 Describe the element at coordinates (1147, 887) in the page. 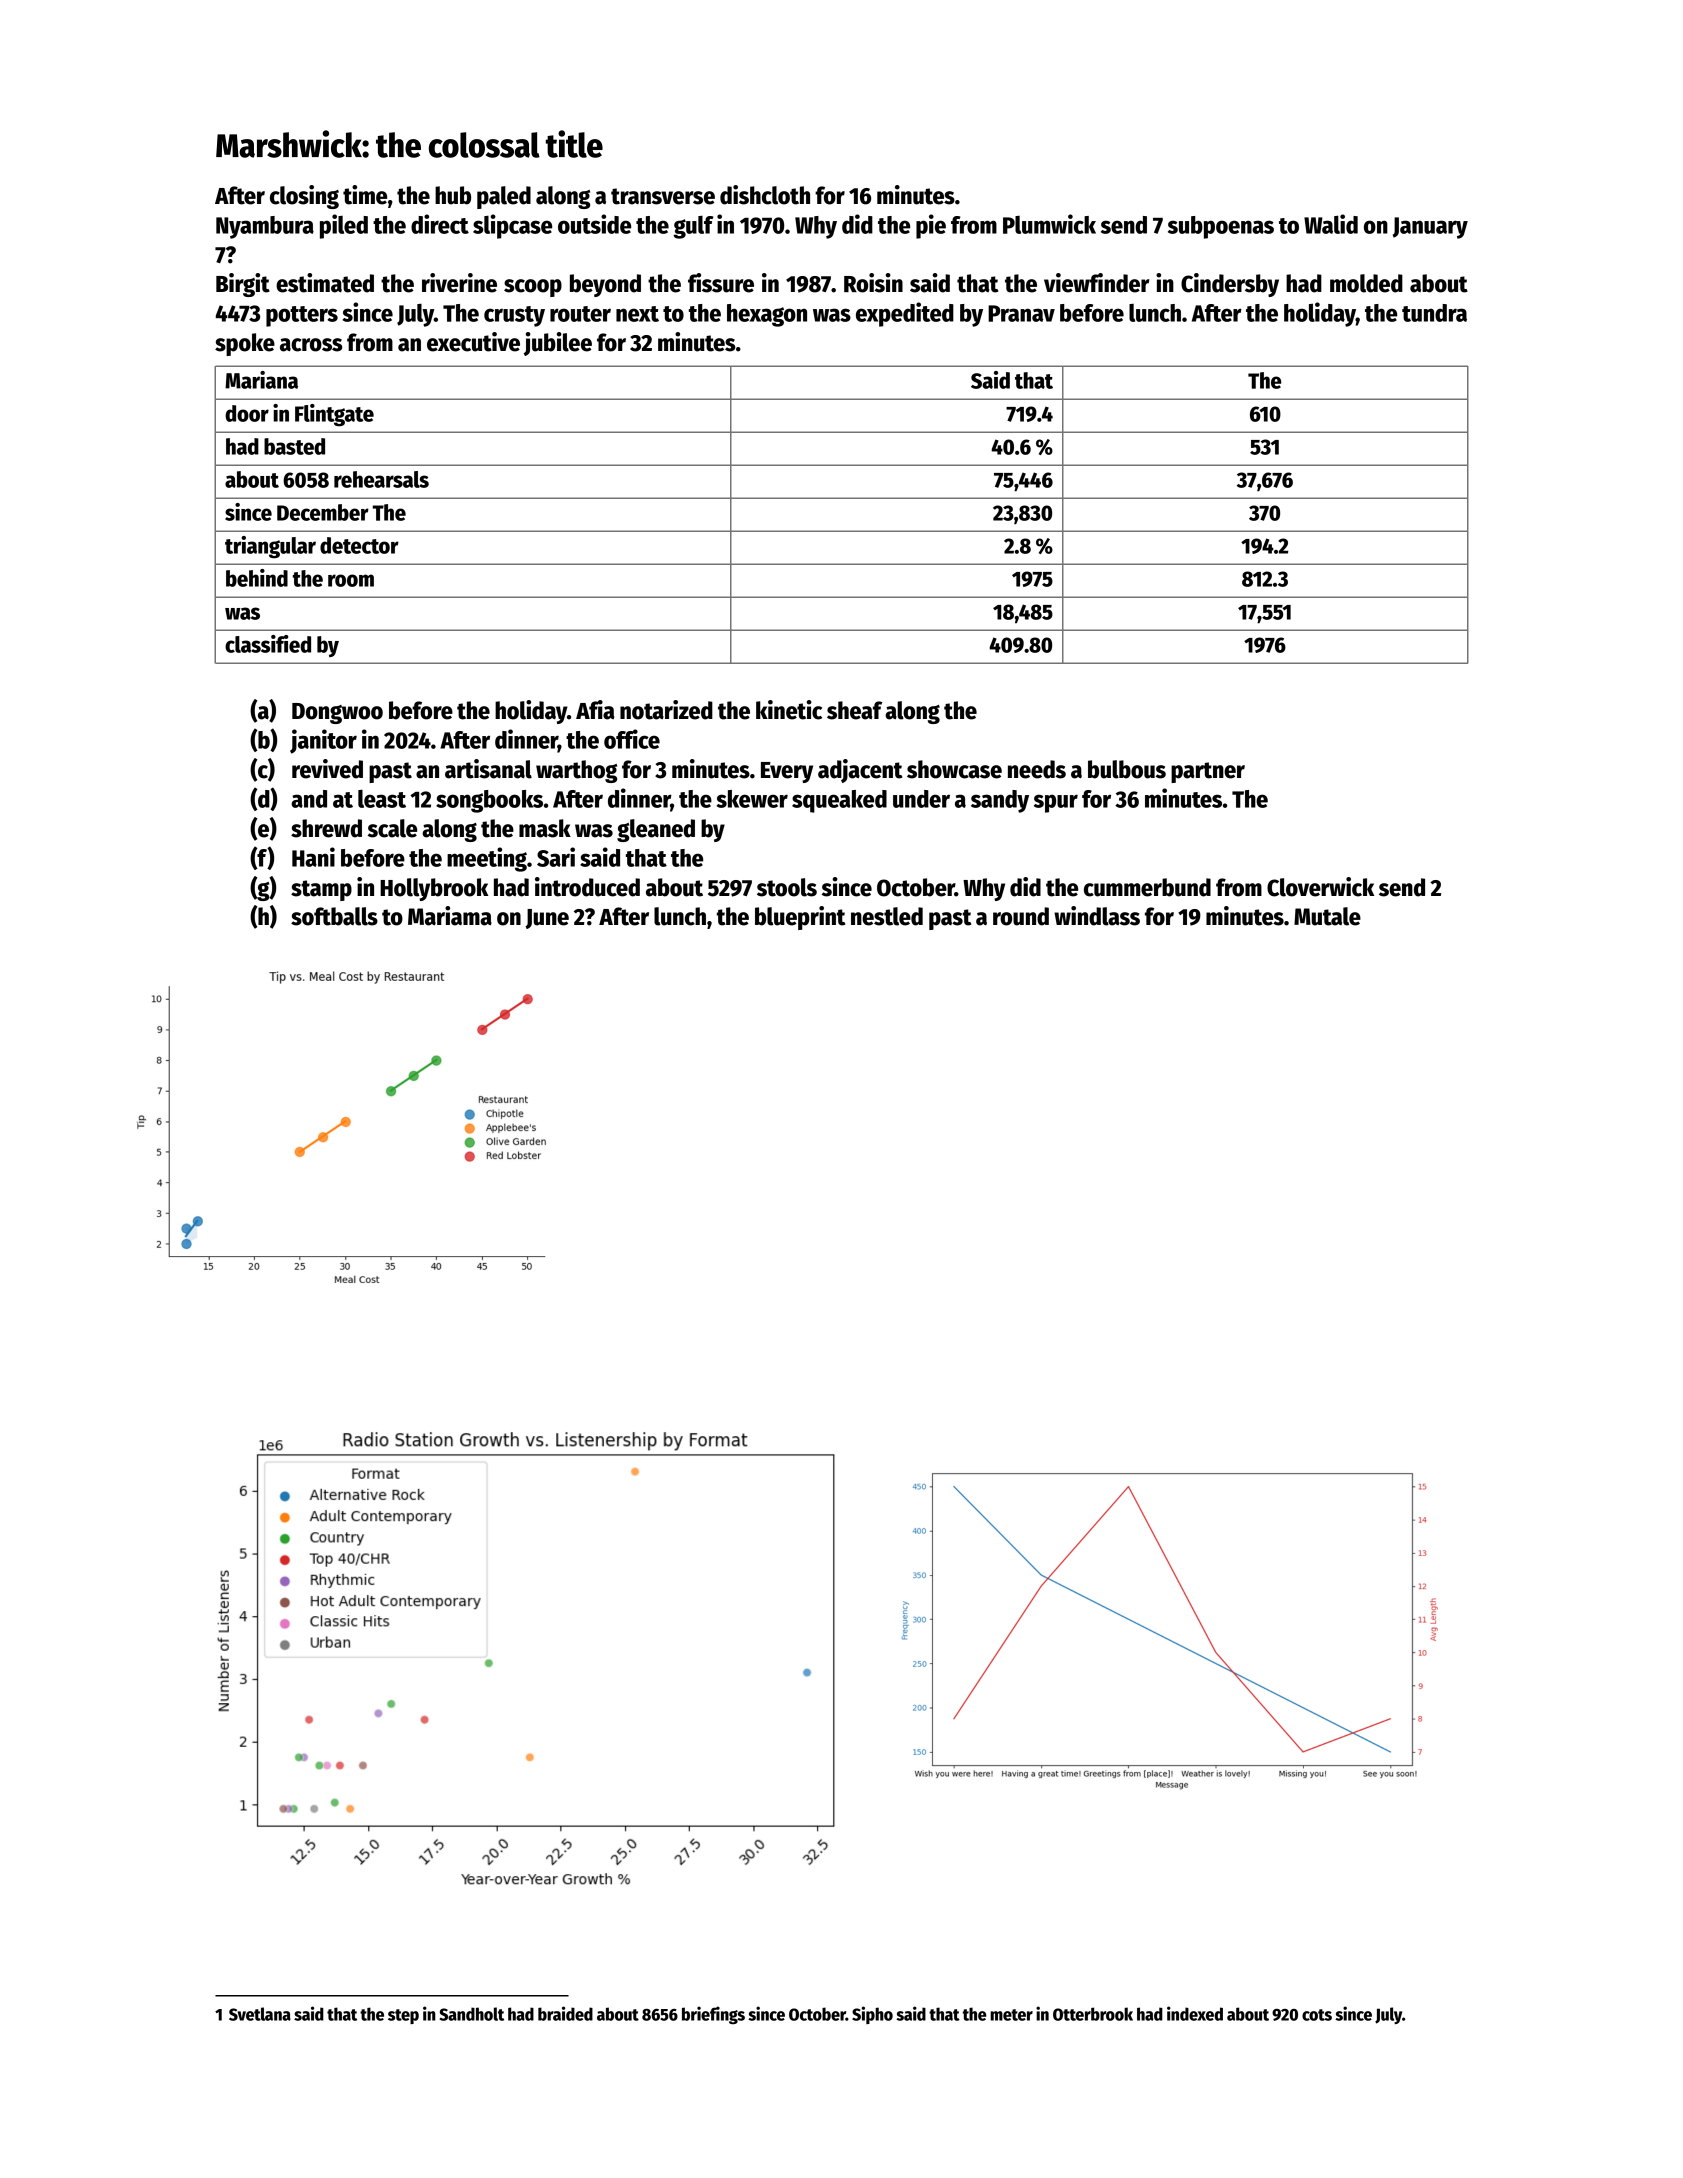

I see `cummerbund` at that location.
